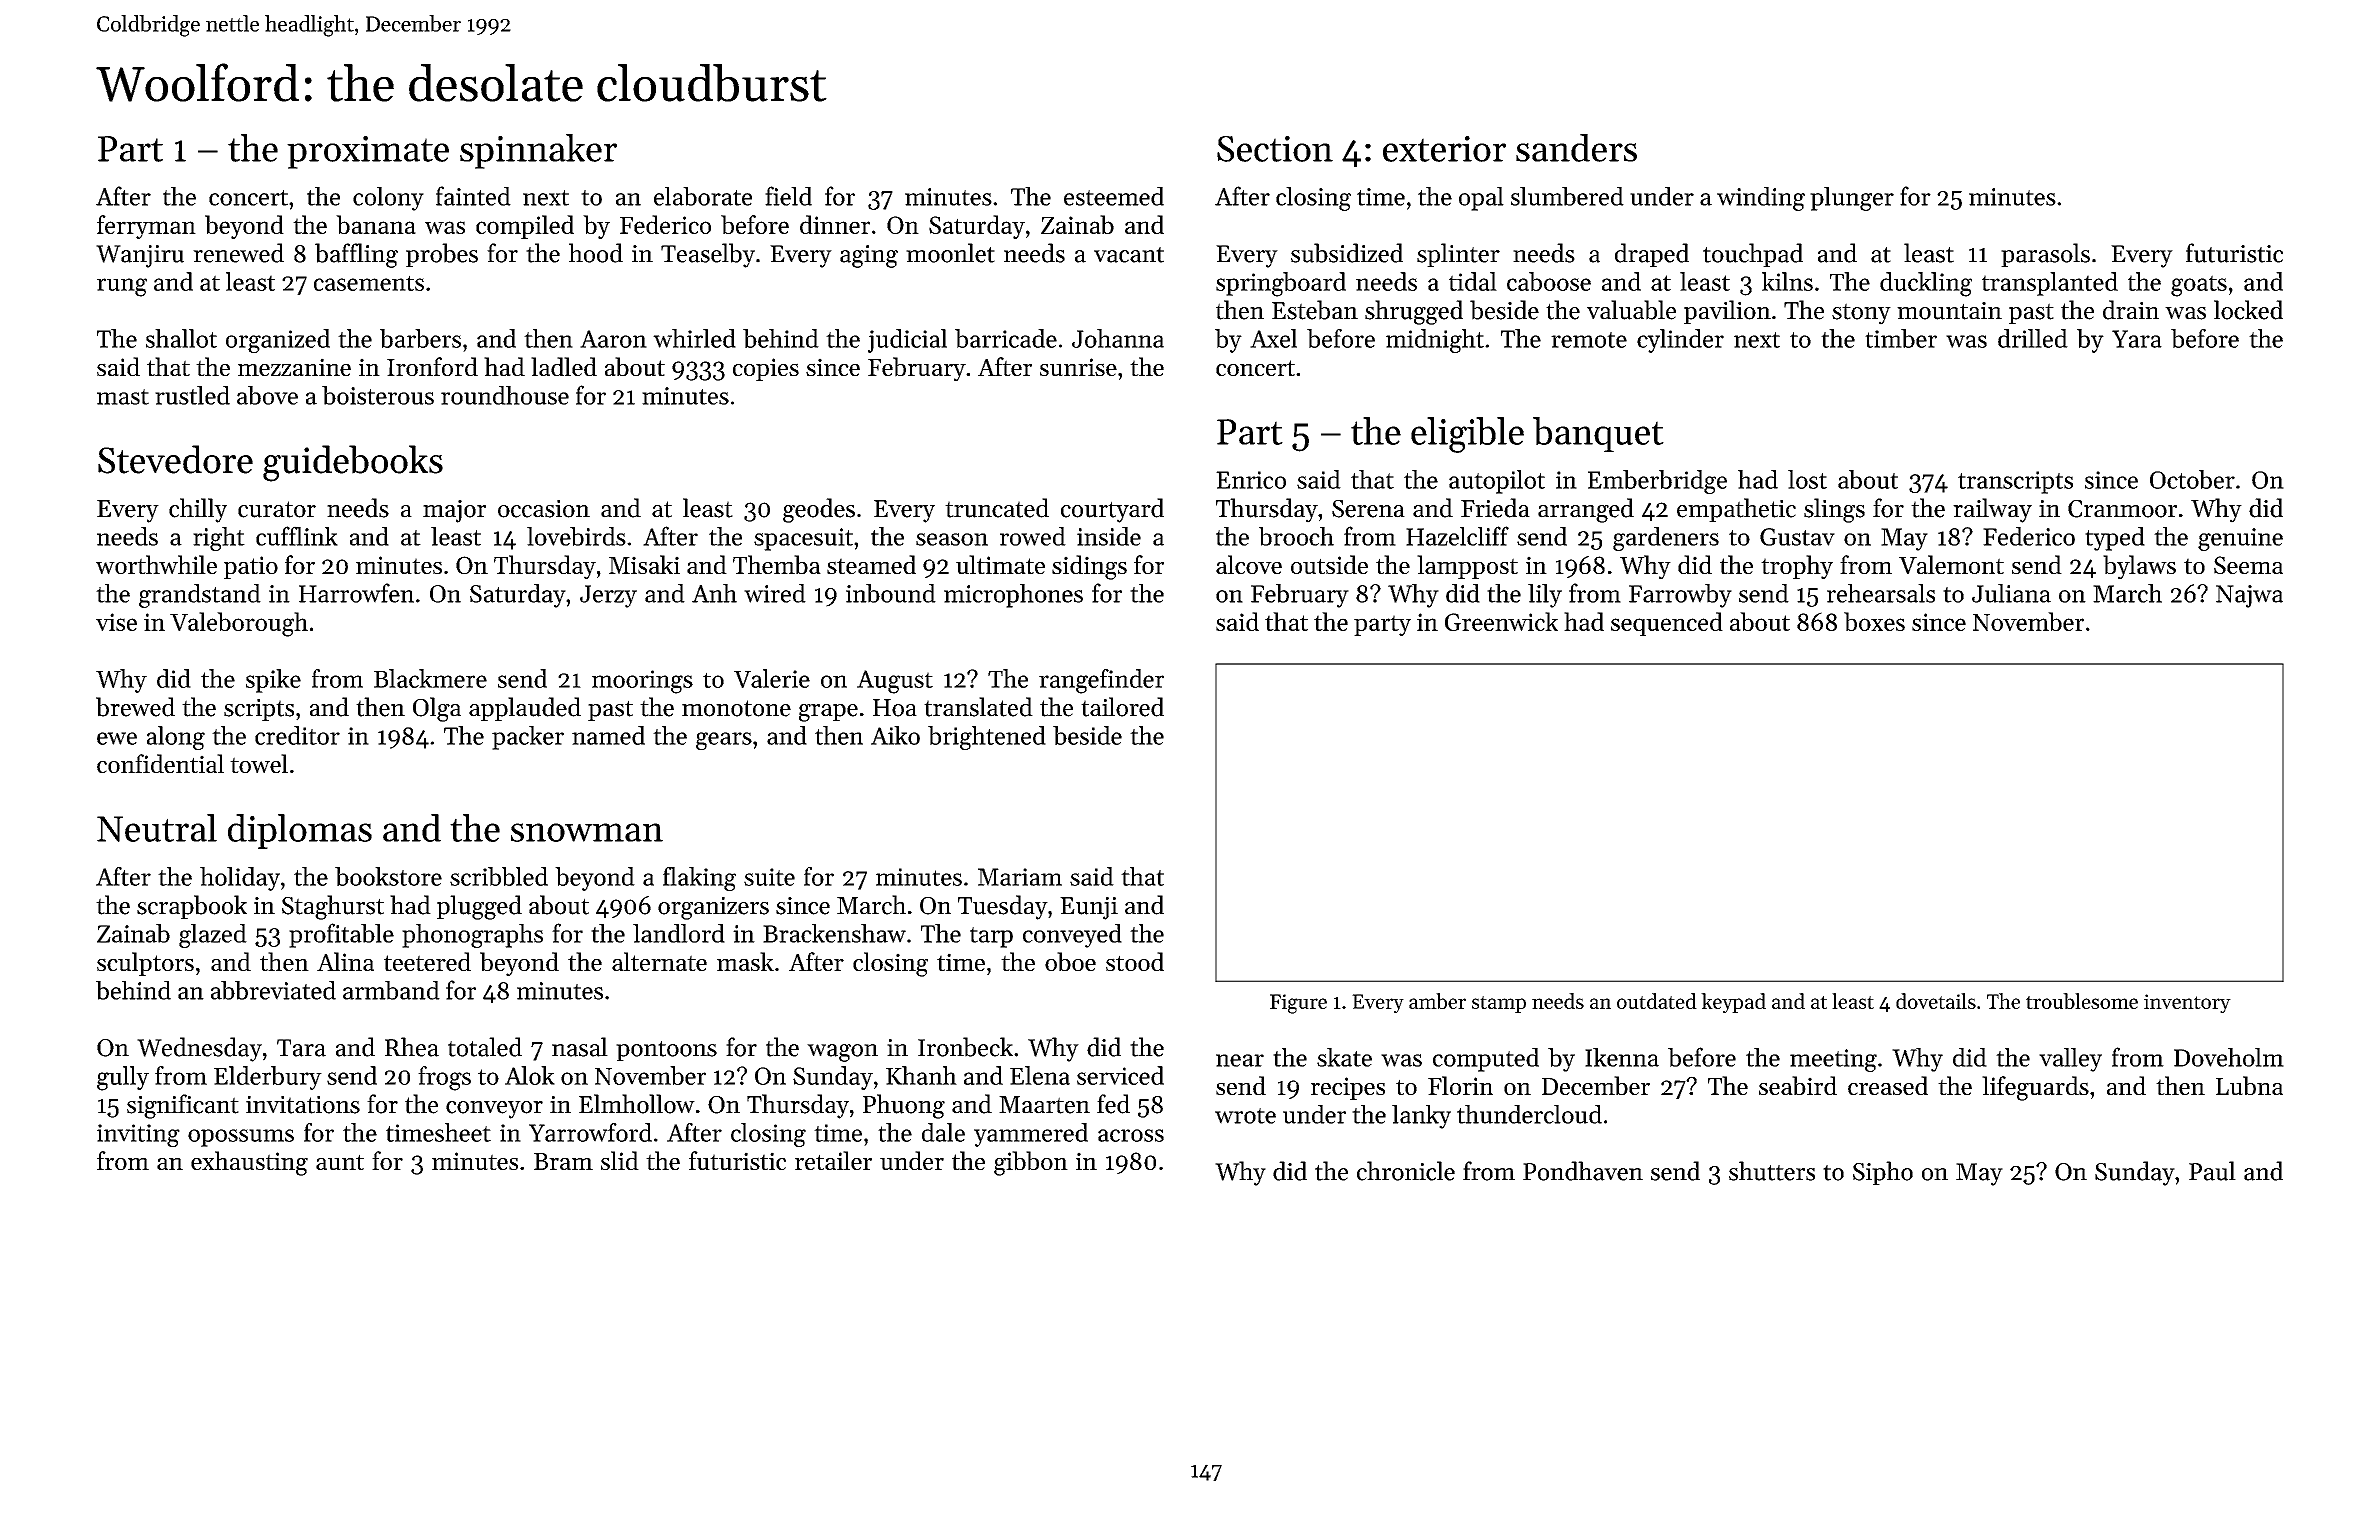 The width and height of the image is (2380, 1540). What do you see at coordinates (1583, 1171) in the image?
I see `Pondhaven` at bounding box center [1583, 1171].
